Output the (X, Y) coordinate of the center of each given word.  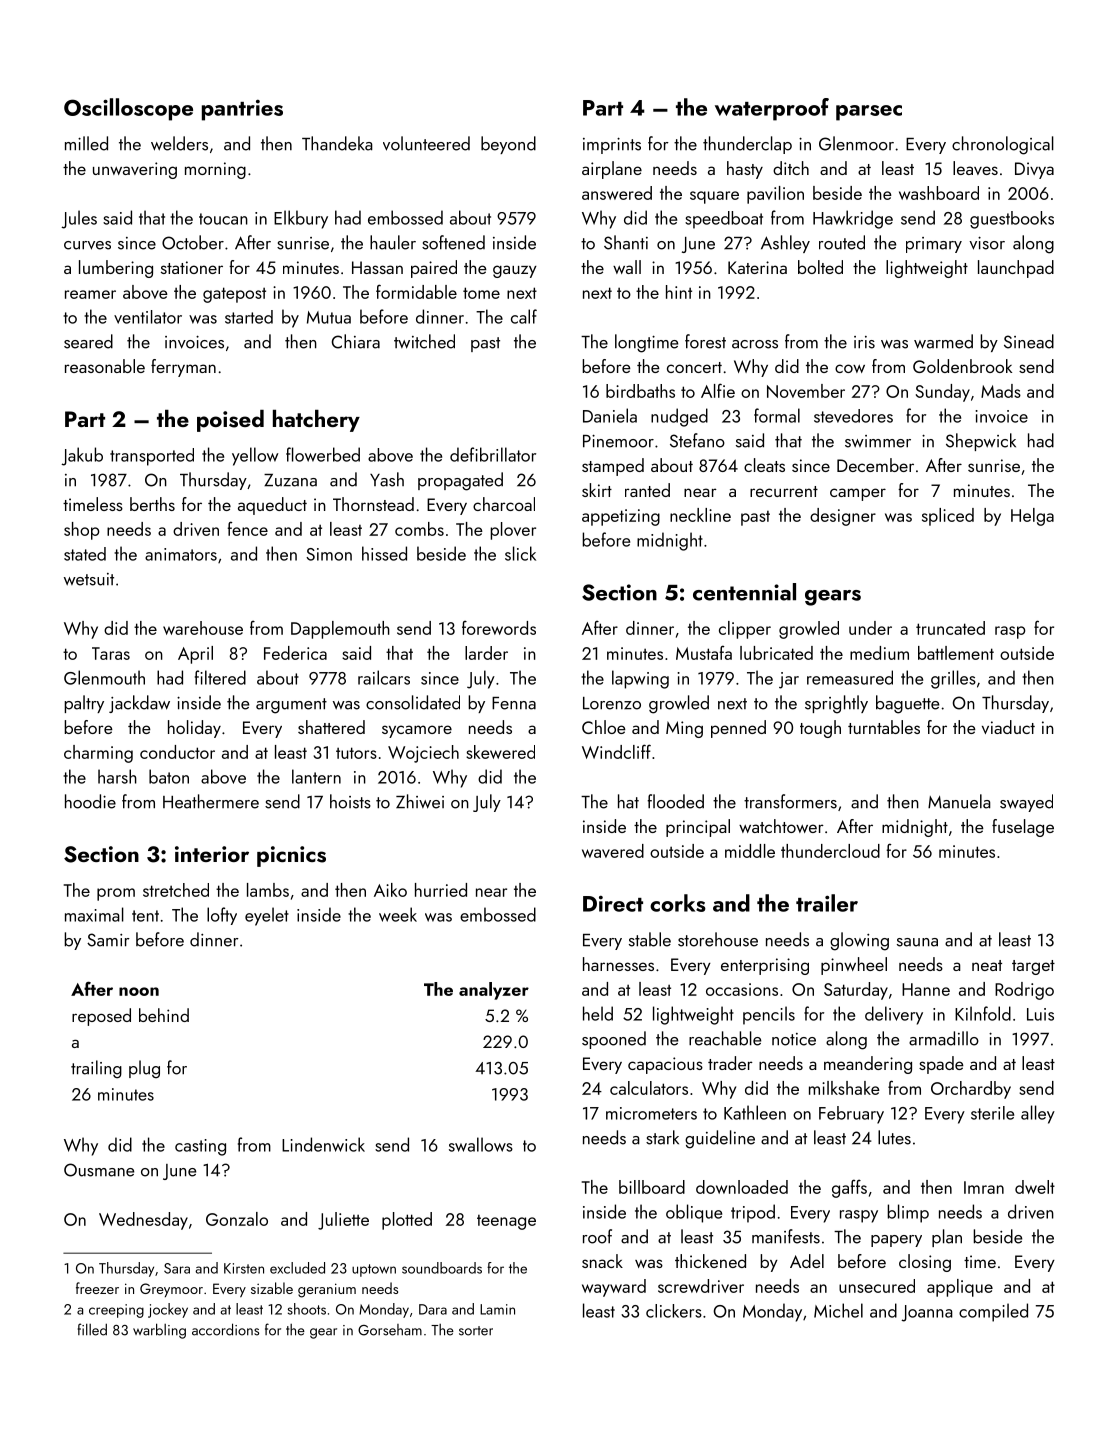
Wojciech (423, 754)
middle (750, 851)
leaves (975, 168)
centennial (744, 592)
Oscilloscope (128, 109)
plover (513, 531)
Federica (295, 653)
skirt (597, 490)
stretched (176, 890)
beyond (508, 145)
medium (879, 653)
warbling (159, 1331)
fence (247, 528)
